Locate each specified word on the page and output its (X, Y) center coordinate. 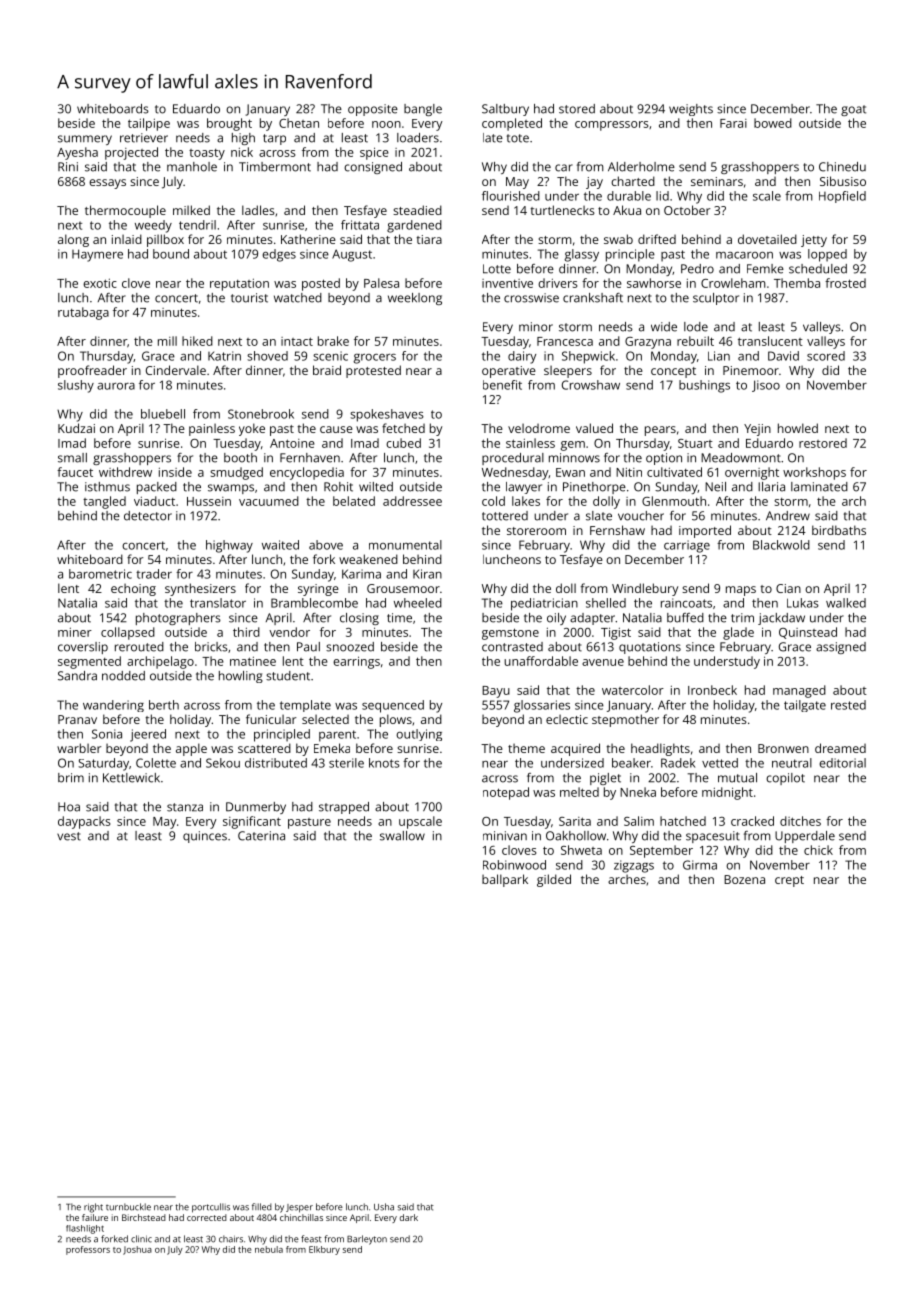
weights (691, 110)
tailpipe (149, 124)
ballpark (505, 880)
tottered (505, 516)
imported (705, 531)
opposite (373, 110)
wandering (113, 706)
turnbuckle (128, 1207)
